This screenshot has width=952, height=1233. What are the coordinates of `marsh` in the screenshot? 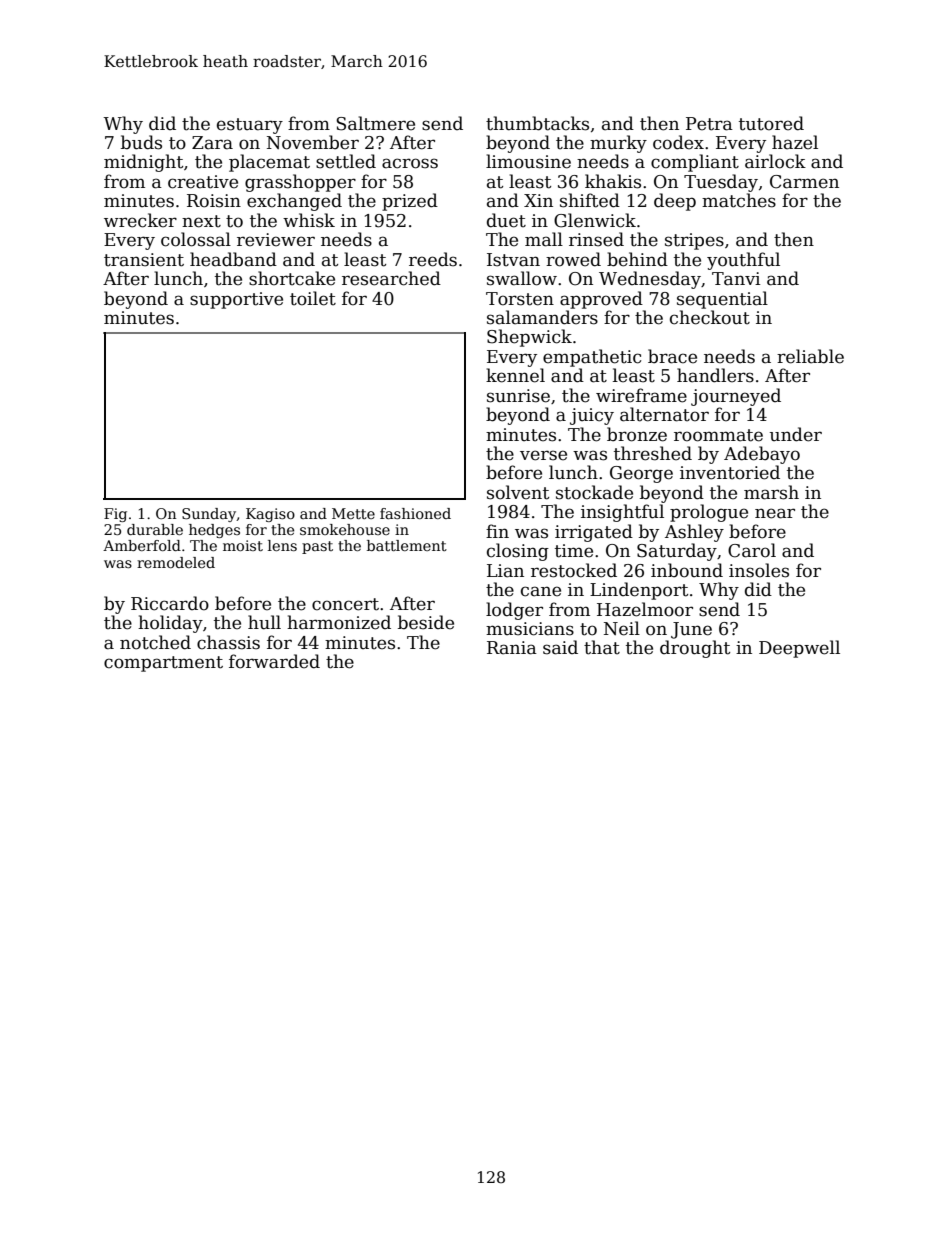 It's located at (771, 492).
